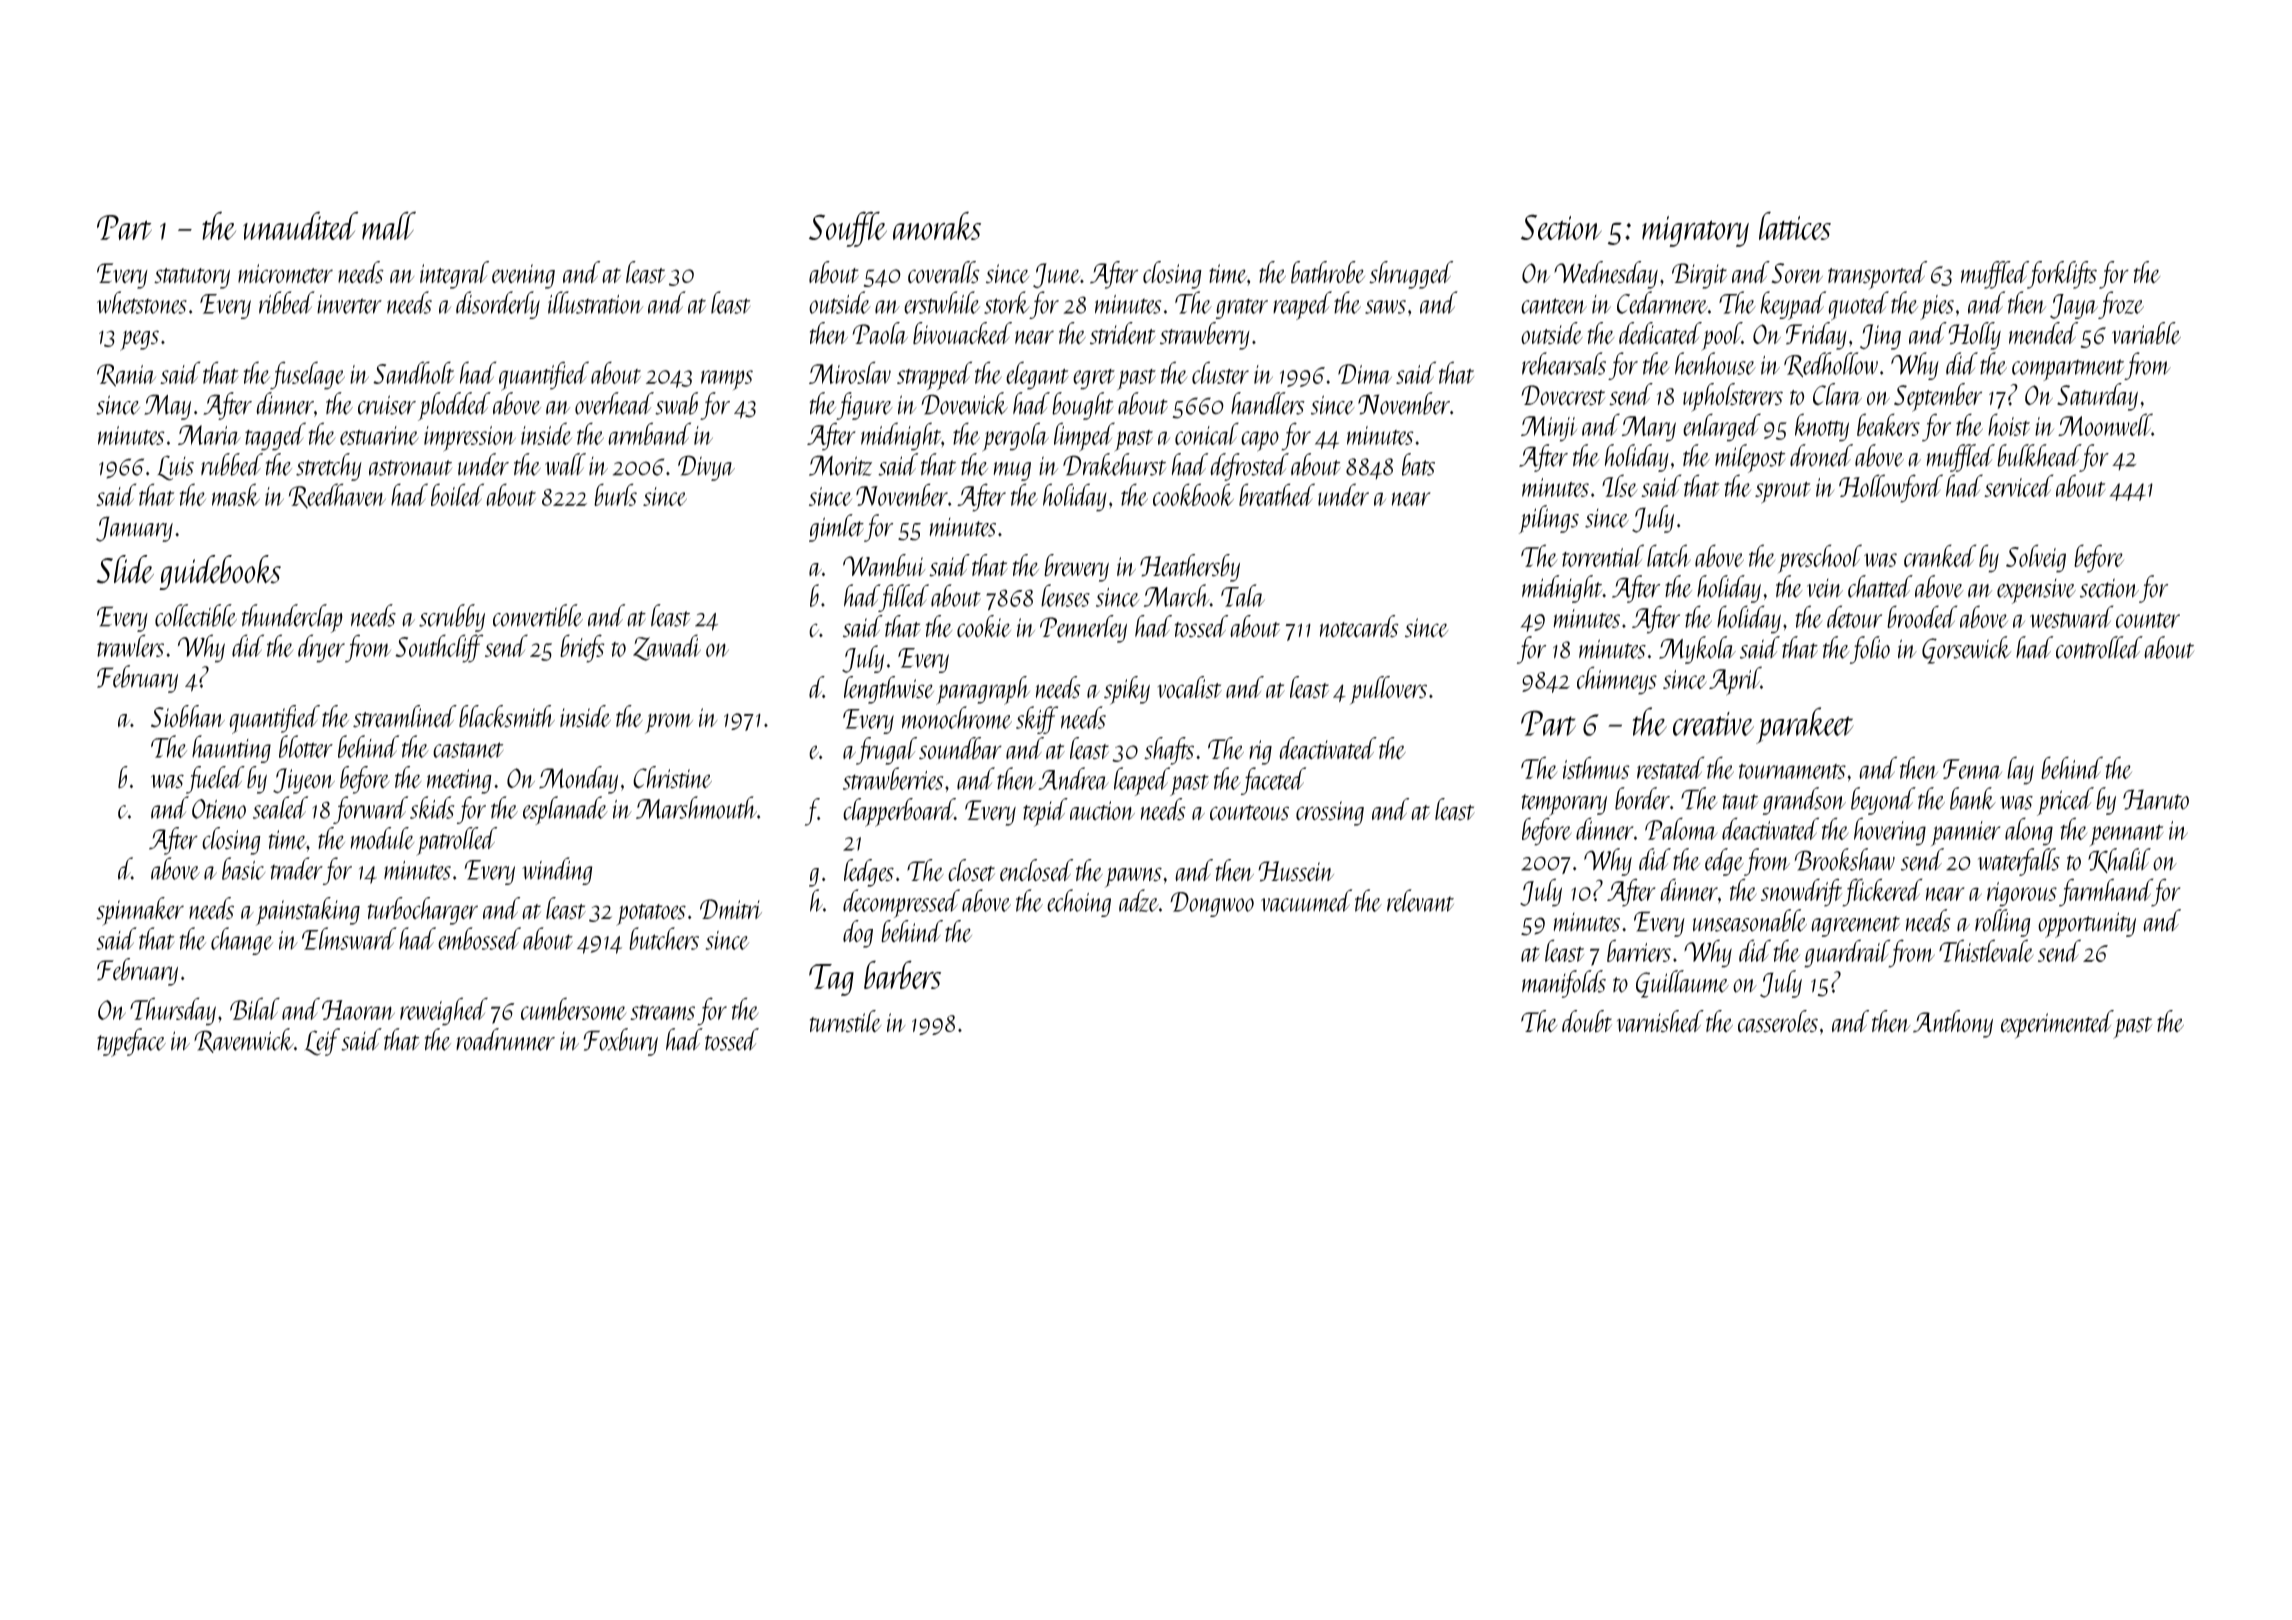  Describe the element at coordinates (1115, 464) in the page. I see `Drakehurst` at that location.
